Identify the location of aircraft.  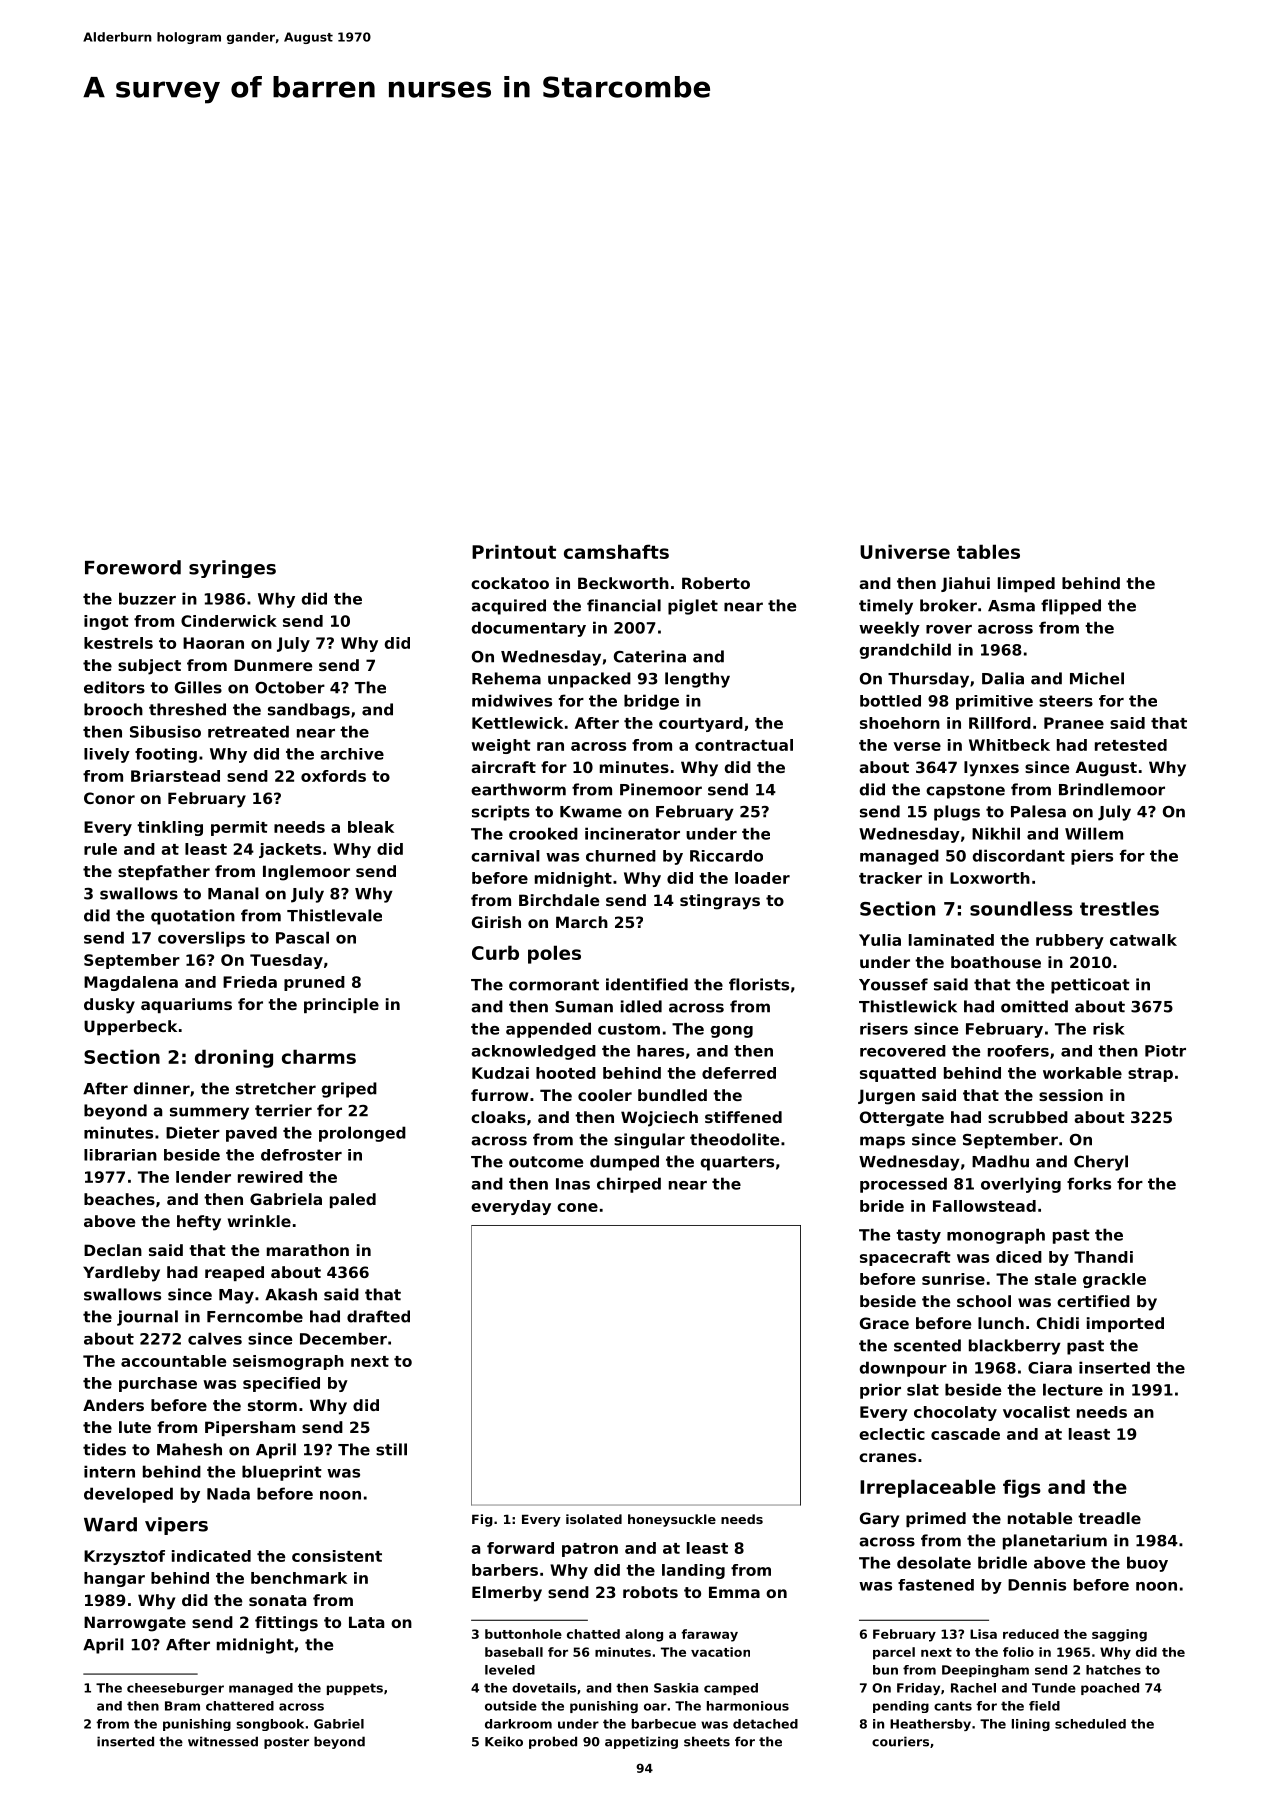
(503, 767).
